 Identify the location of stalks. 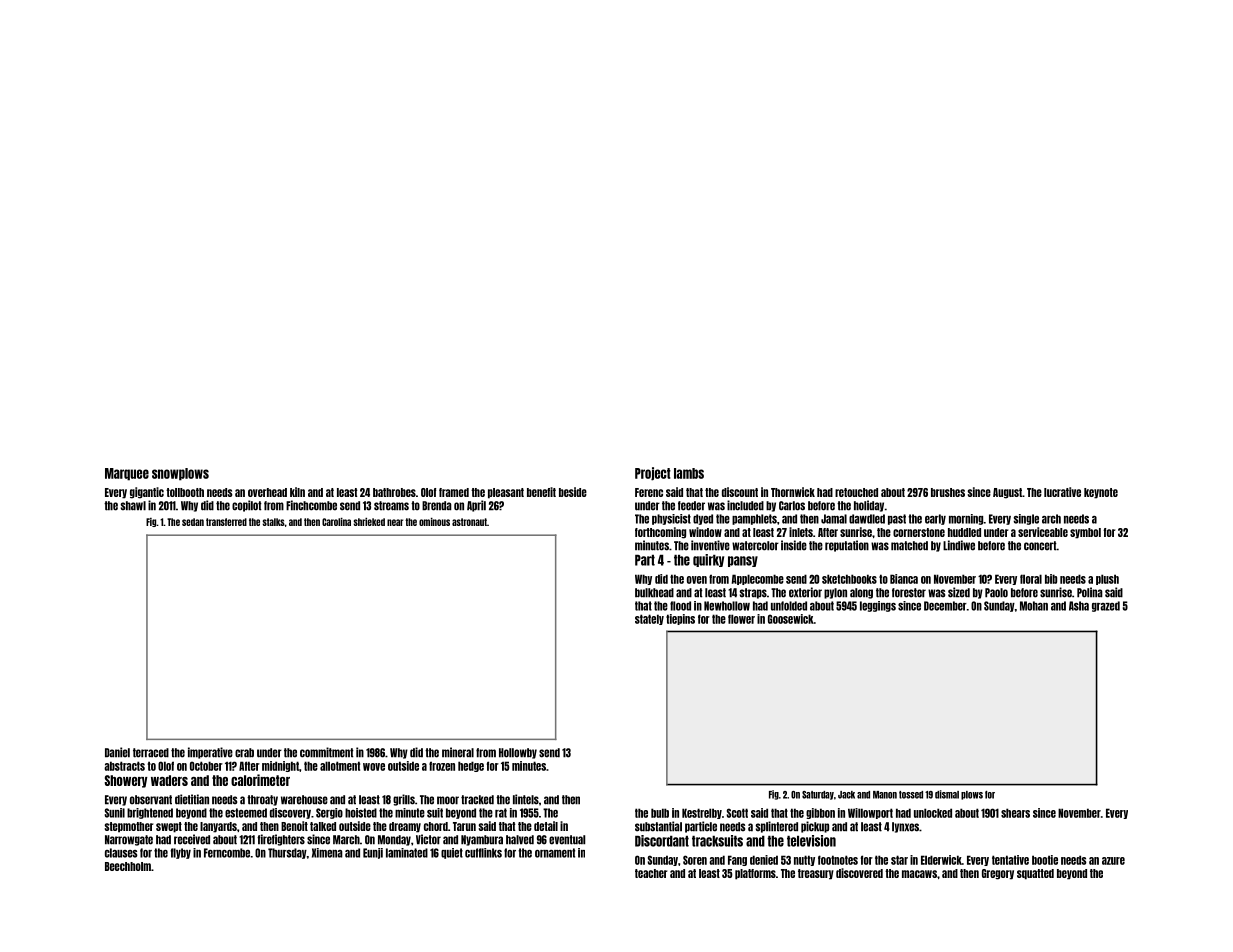
(273, 522).
